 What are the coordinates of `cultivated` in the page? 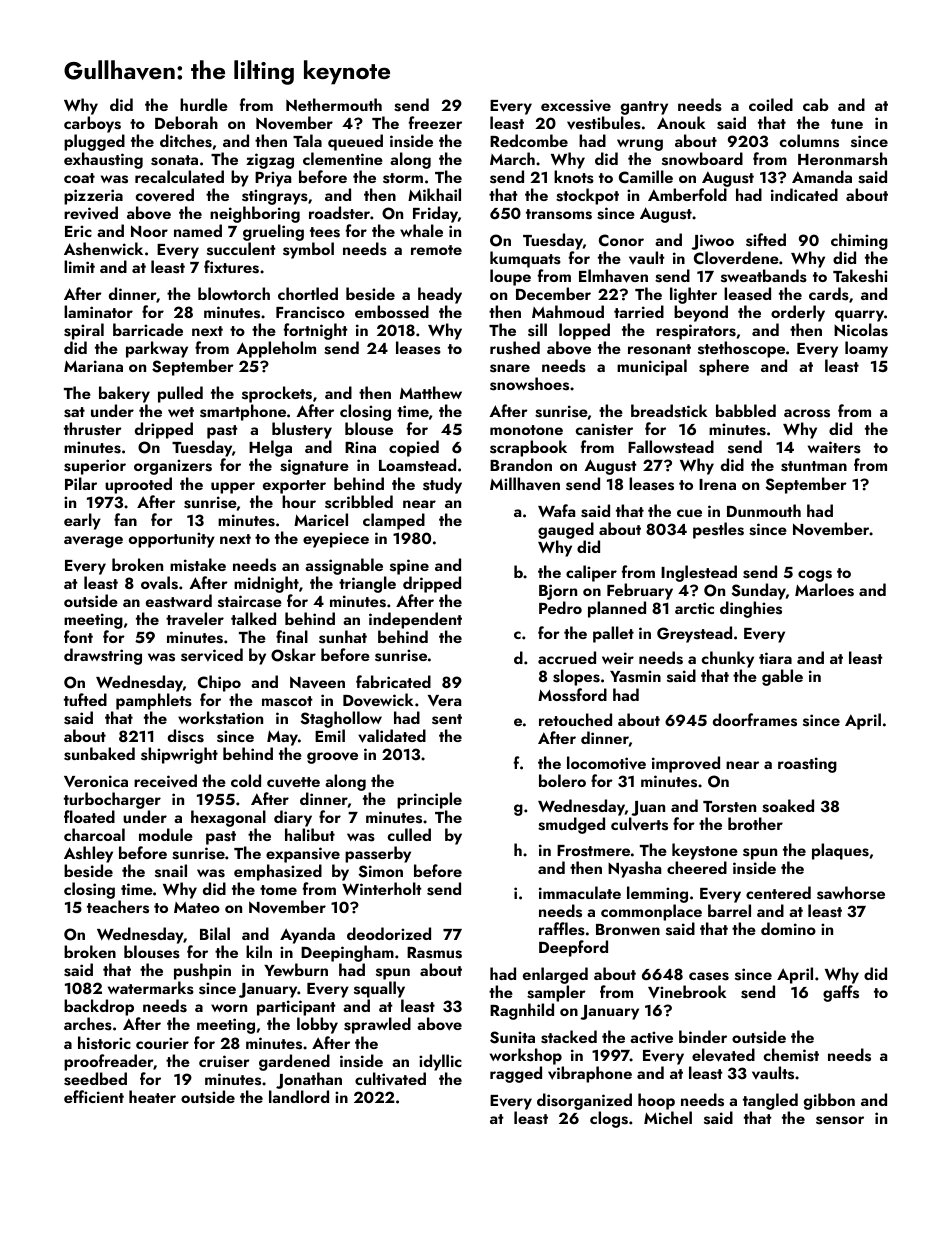 It's located at (390, 1078).
